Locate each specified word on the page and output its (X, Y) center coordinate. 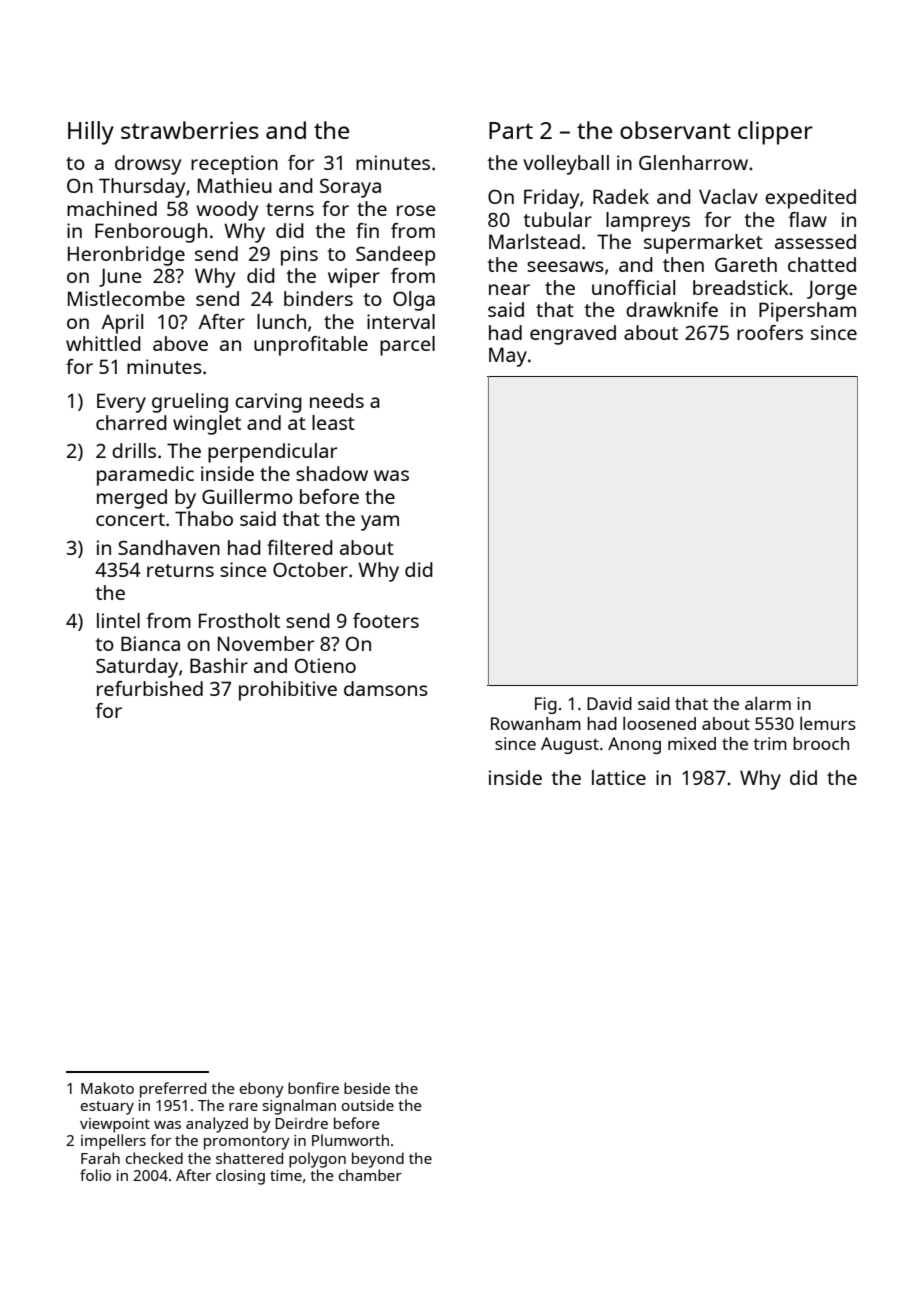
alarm (768, 703)
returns (180, 570)
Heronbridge (126, 256)
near (509, 289)
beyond (378, 1160)
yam (380, 523)
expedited (810, 199)
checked (154, 1158)
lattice (619, 777)
